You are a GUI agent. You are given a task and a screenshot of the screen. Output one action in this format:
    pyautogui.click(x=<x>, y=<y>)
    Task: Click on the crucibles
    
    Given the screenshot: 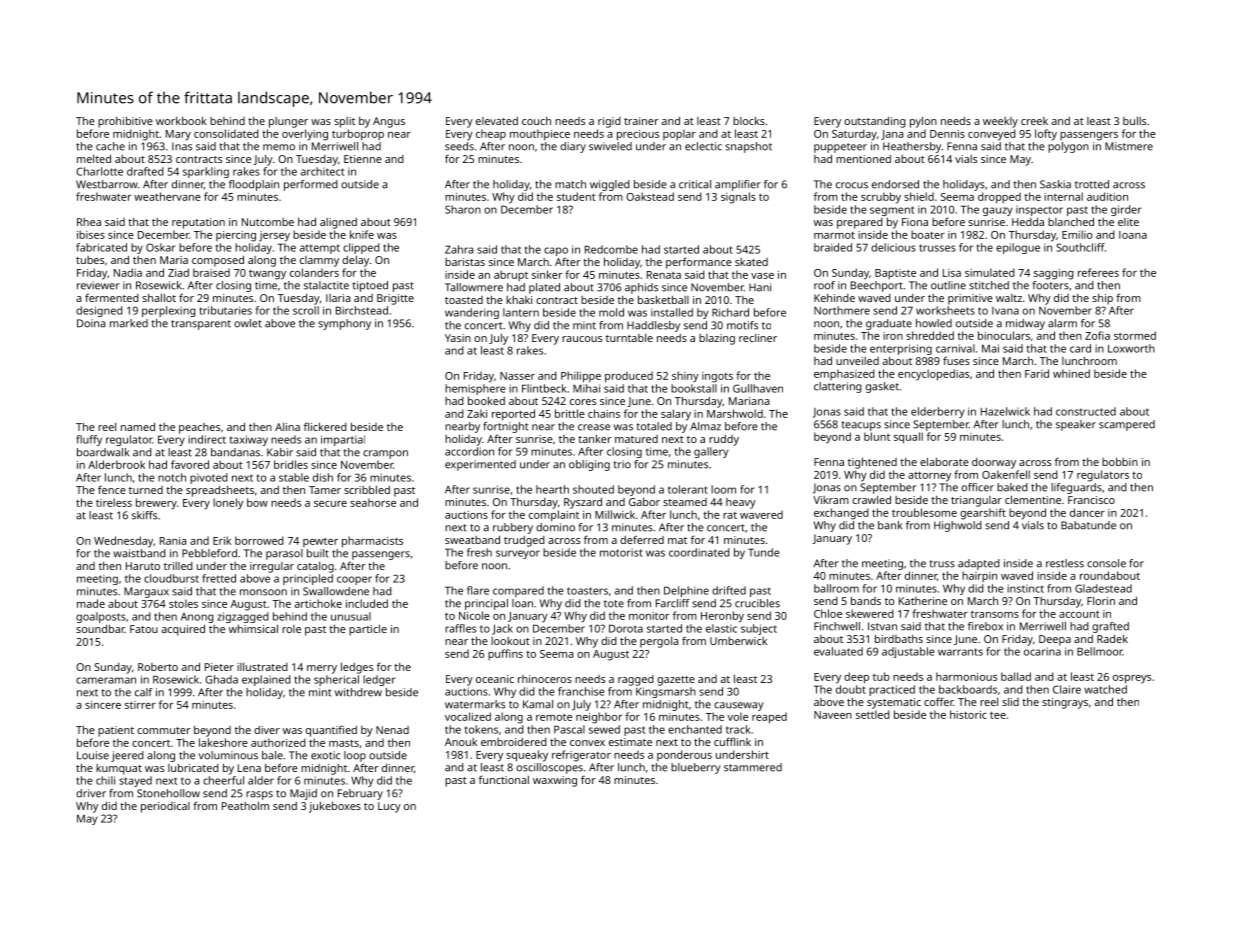 What is the action you would take?
    pyautogui.click(x=757, y=603)
